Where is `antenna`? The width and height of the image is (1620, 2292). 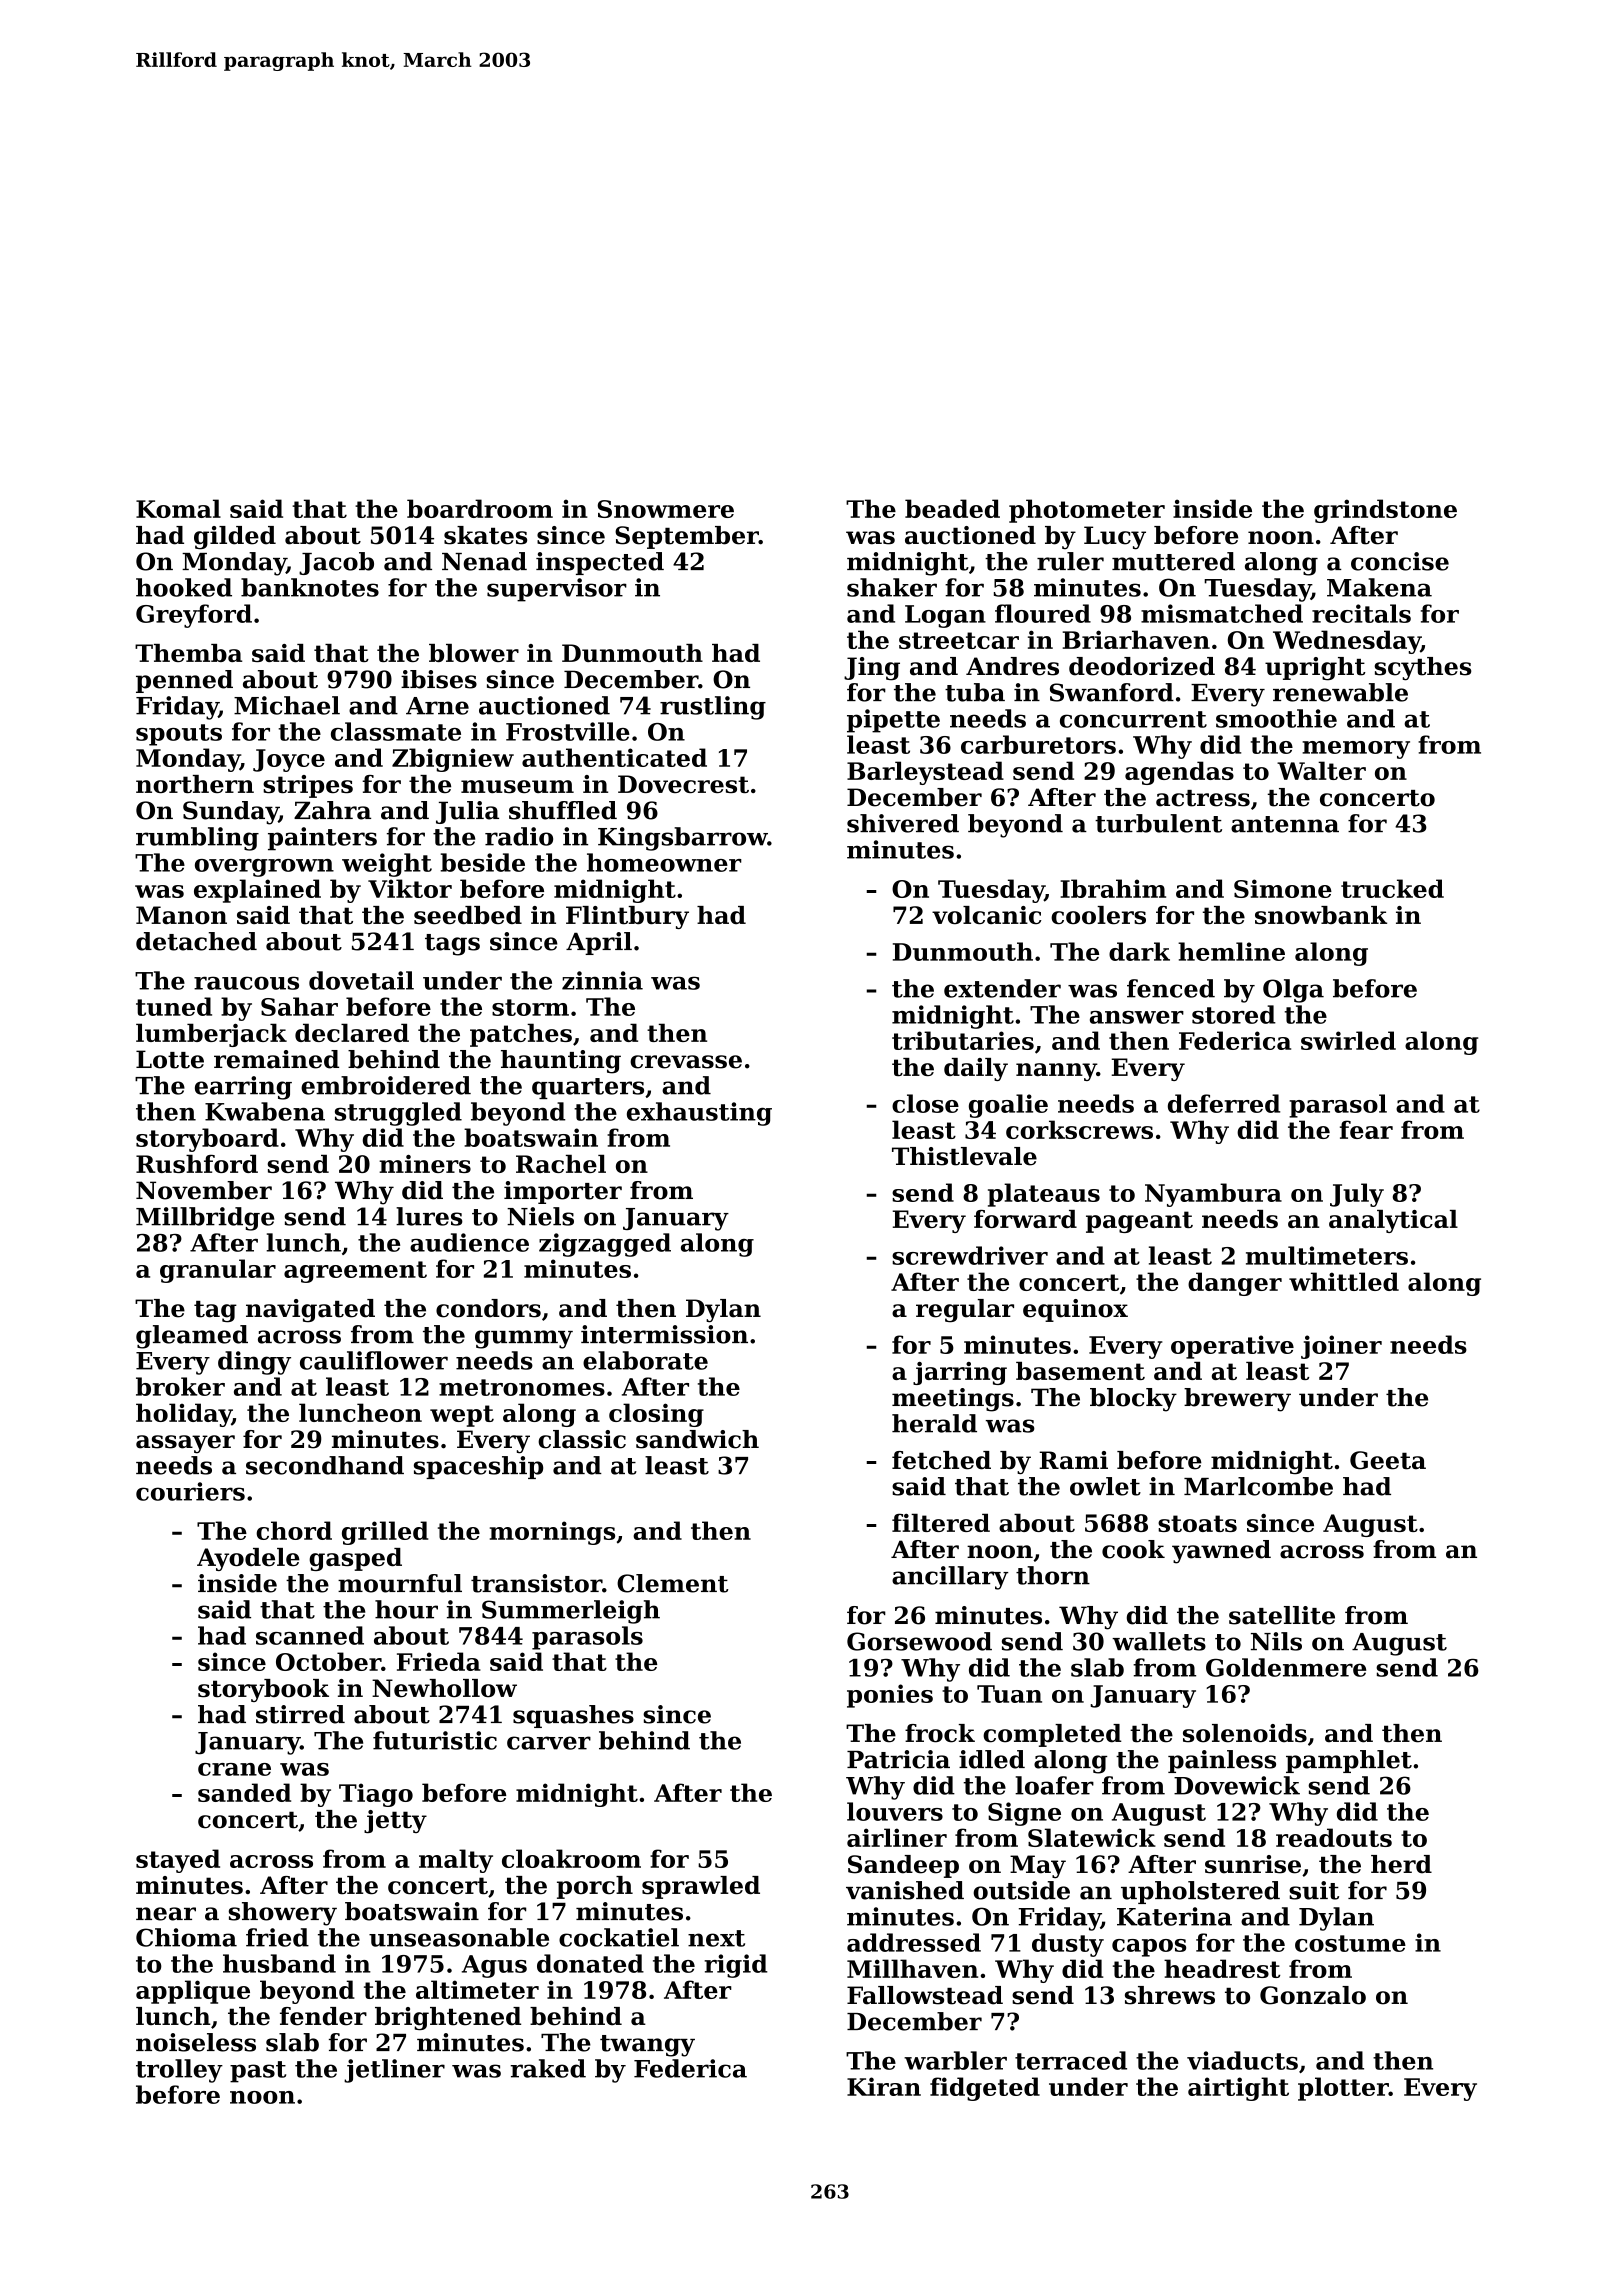 antenna is located at coordinates (1285, 824).
